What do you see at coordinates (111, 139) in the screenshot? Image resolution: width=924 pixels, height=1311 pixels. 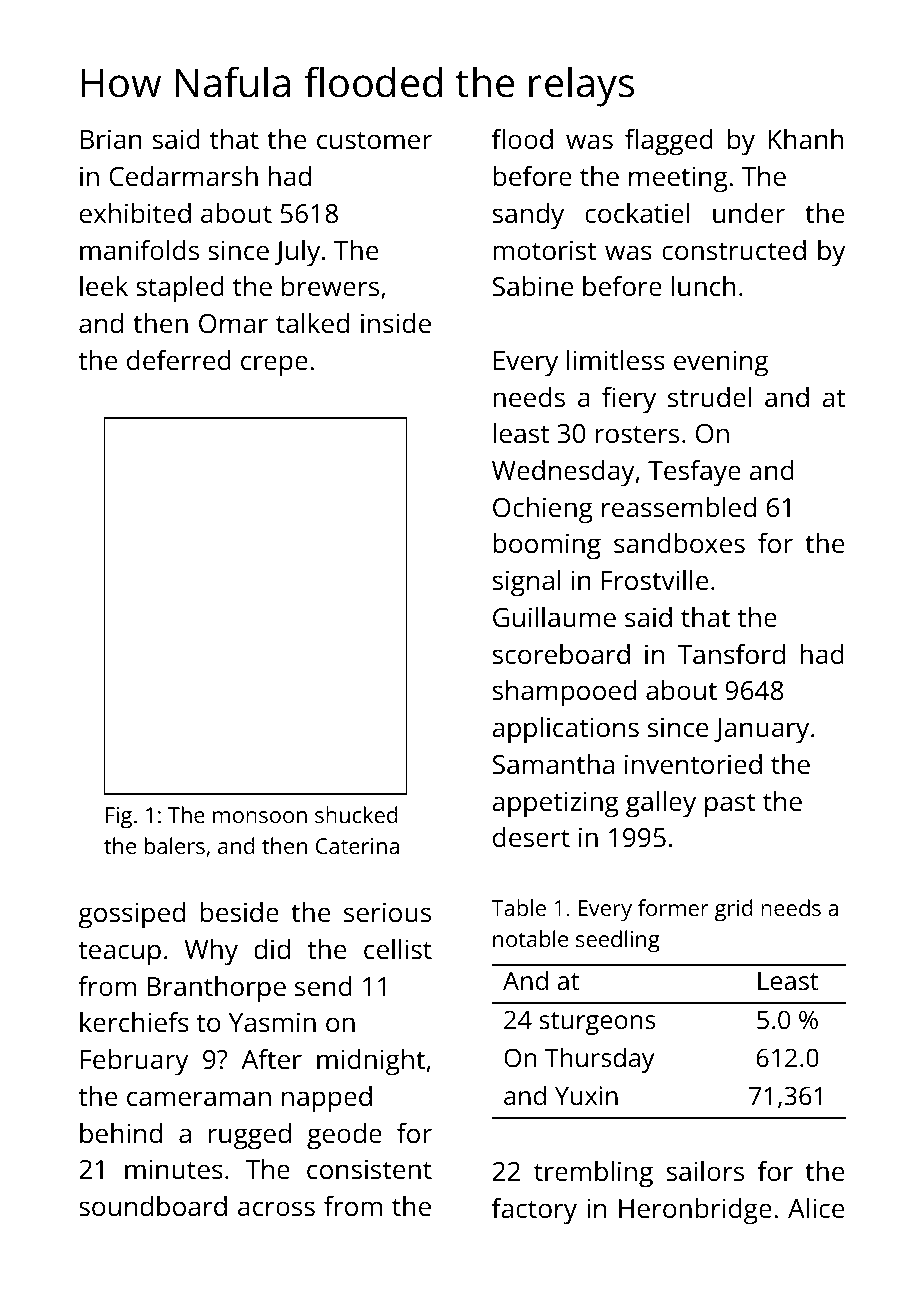 I see `Brian` at bounding box center [111, 139].
